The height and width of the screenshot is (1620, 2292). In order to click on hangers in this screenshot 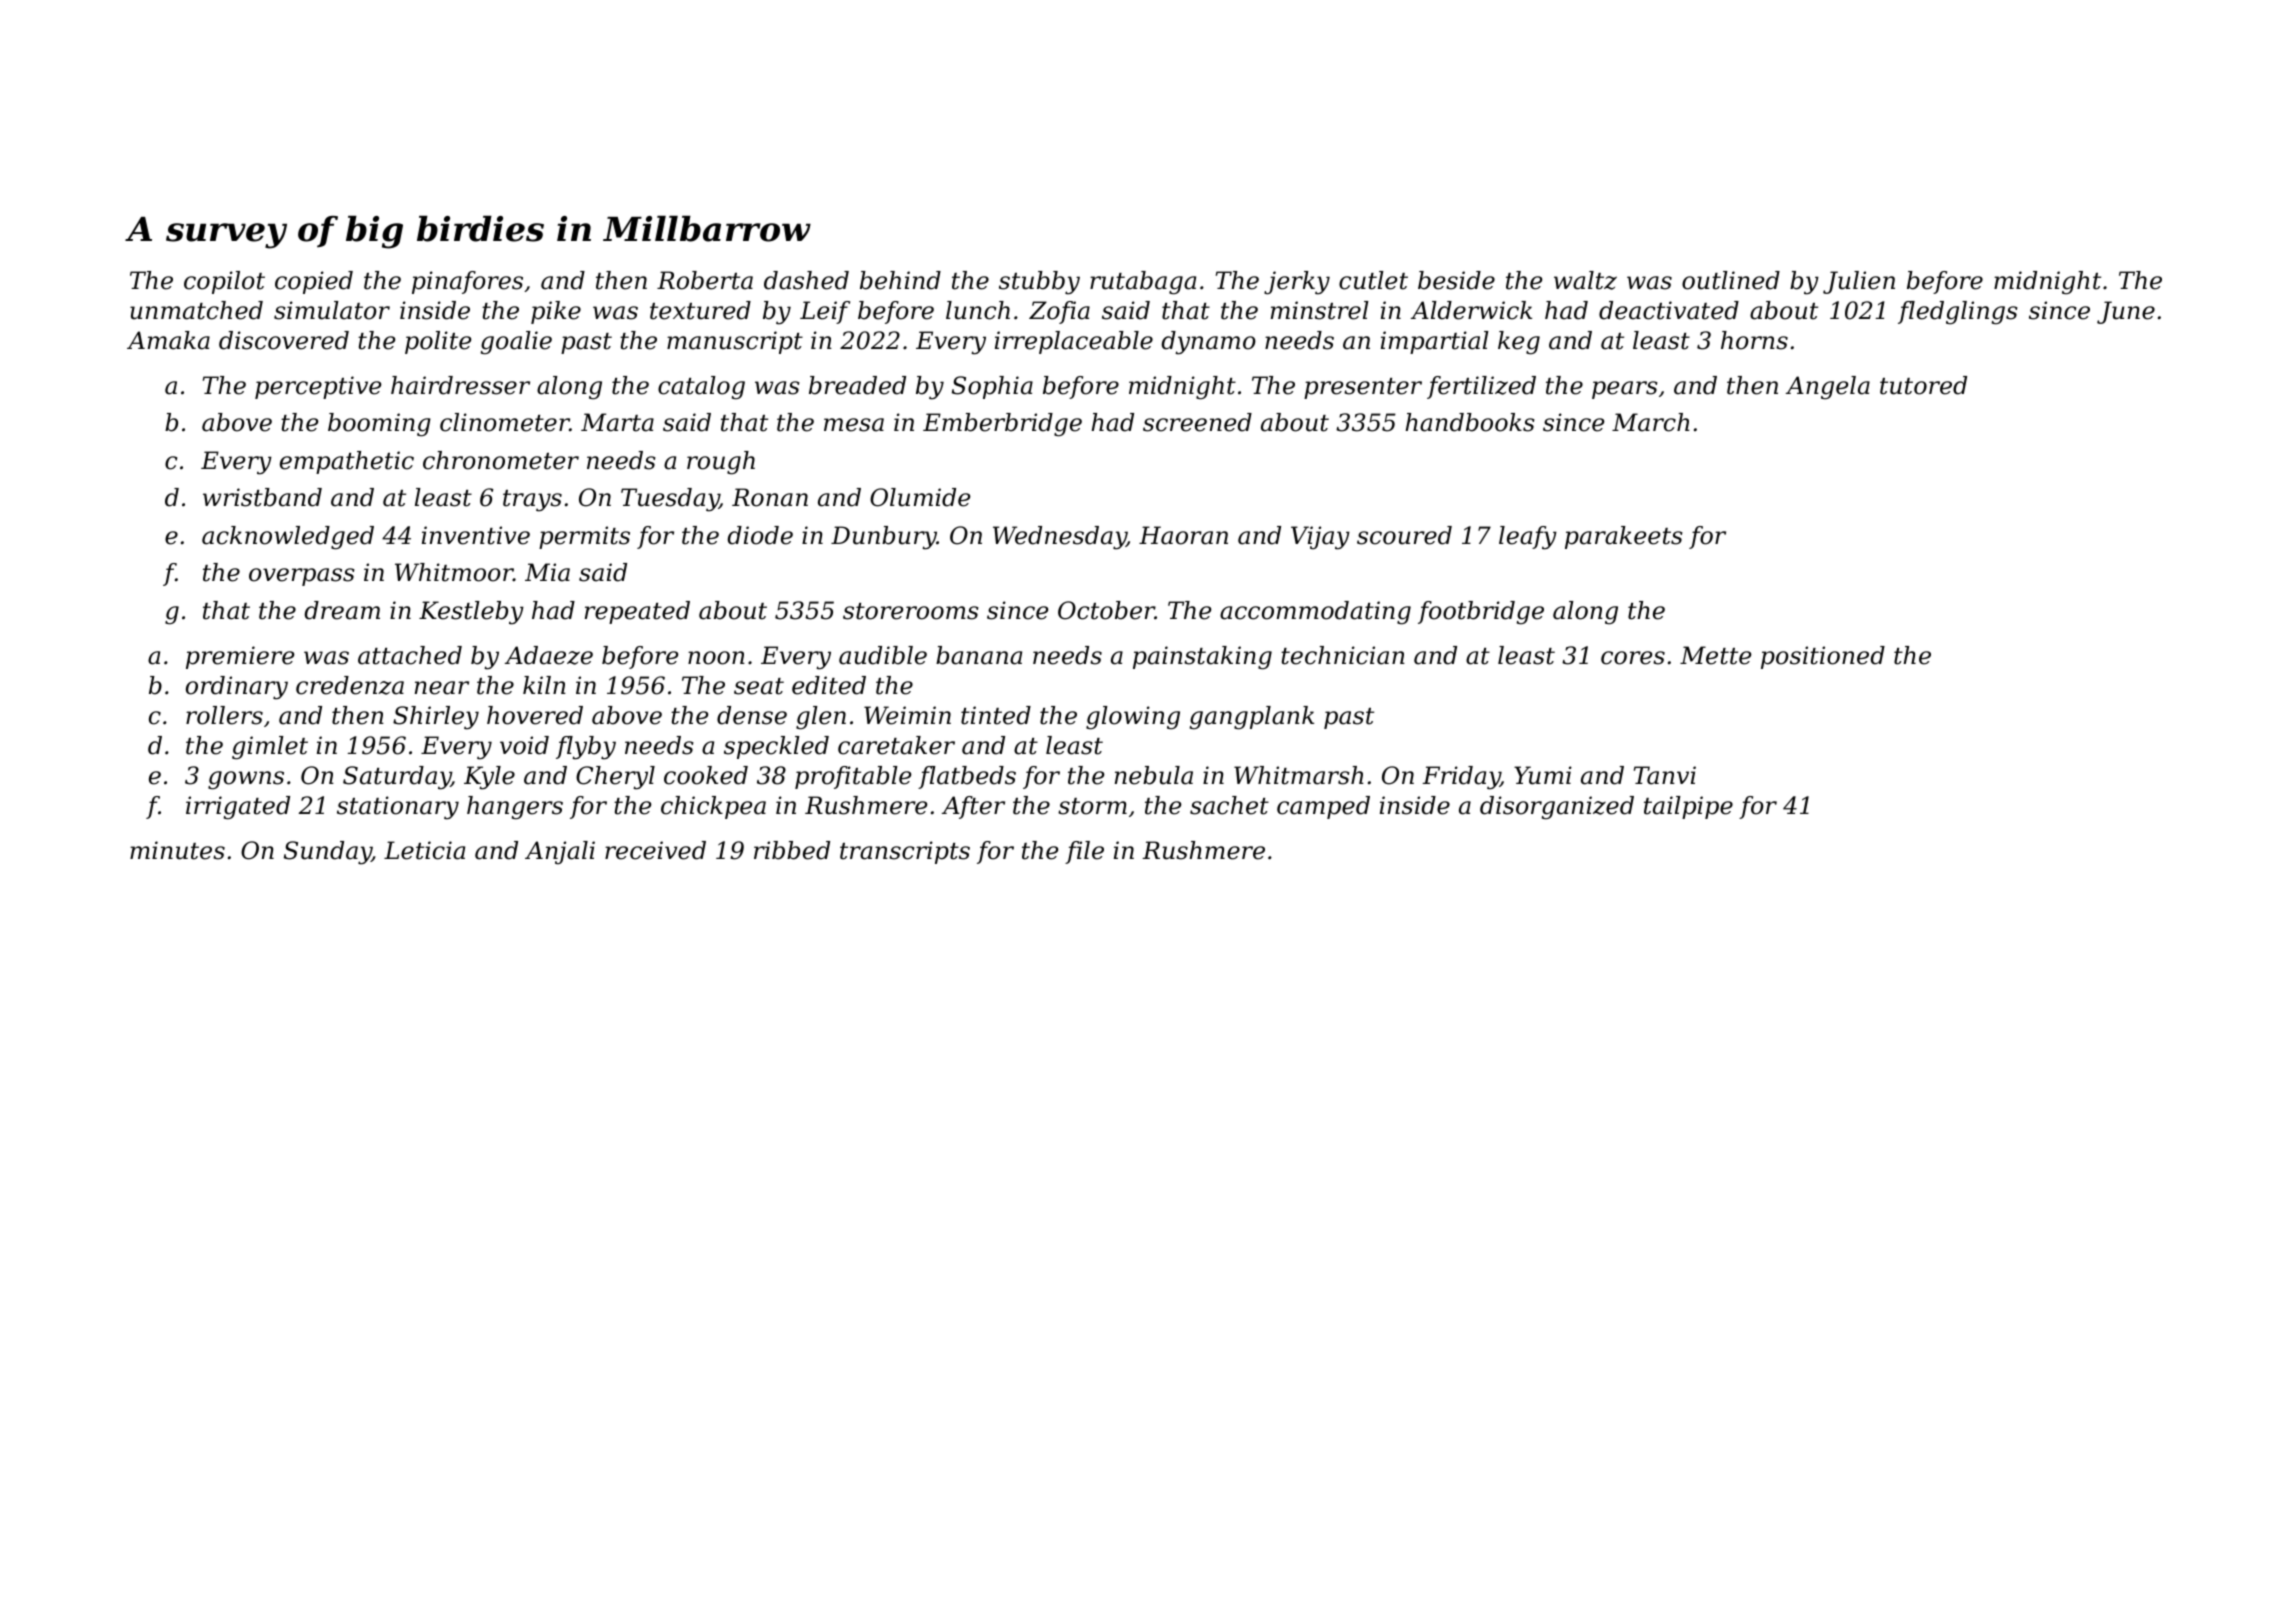, I will do `click(515, 807)`.
